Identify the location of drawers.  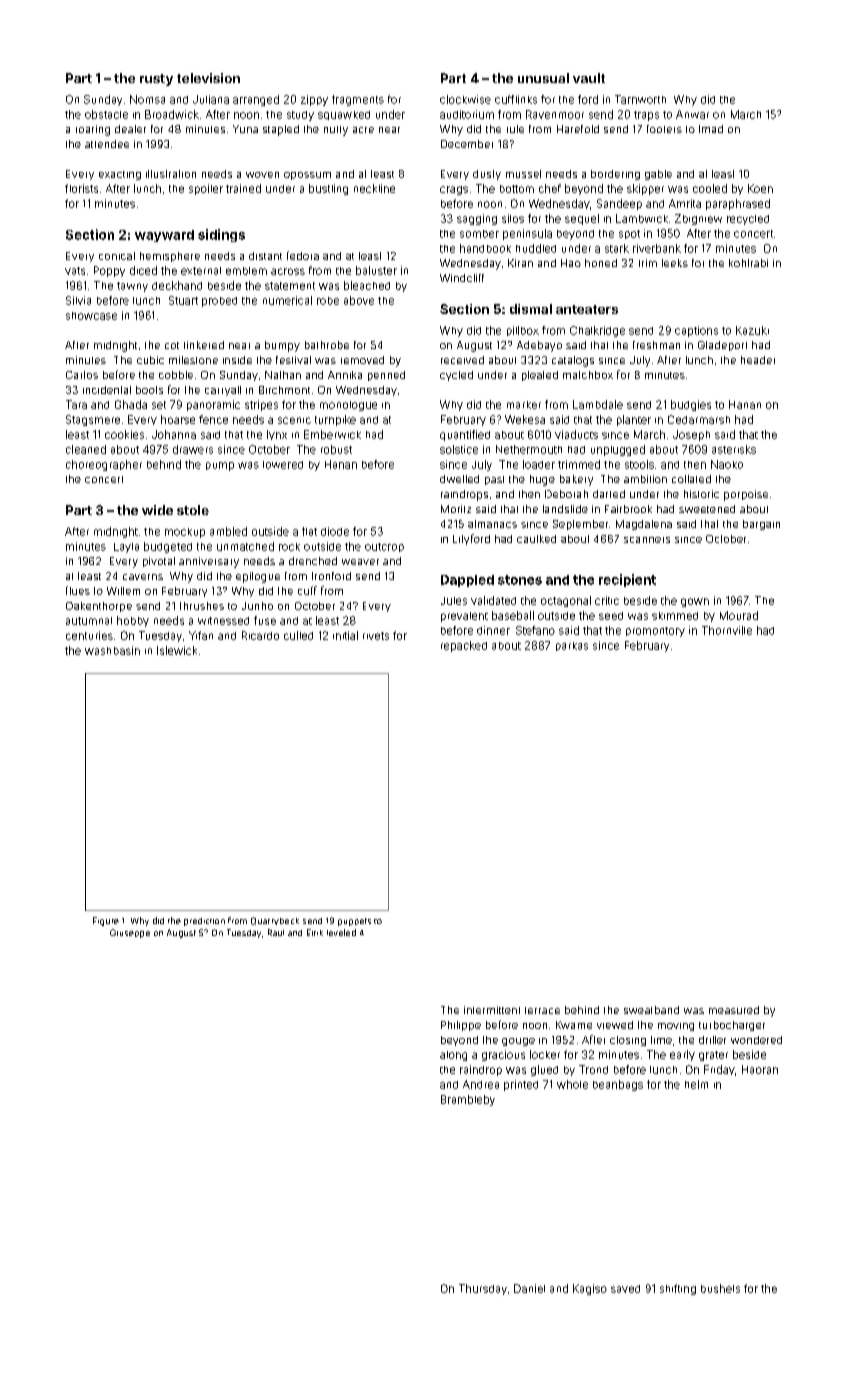
(193, 449).
